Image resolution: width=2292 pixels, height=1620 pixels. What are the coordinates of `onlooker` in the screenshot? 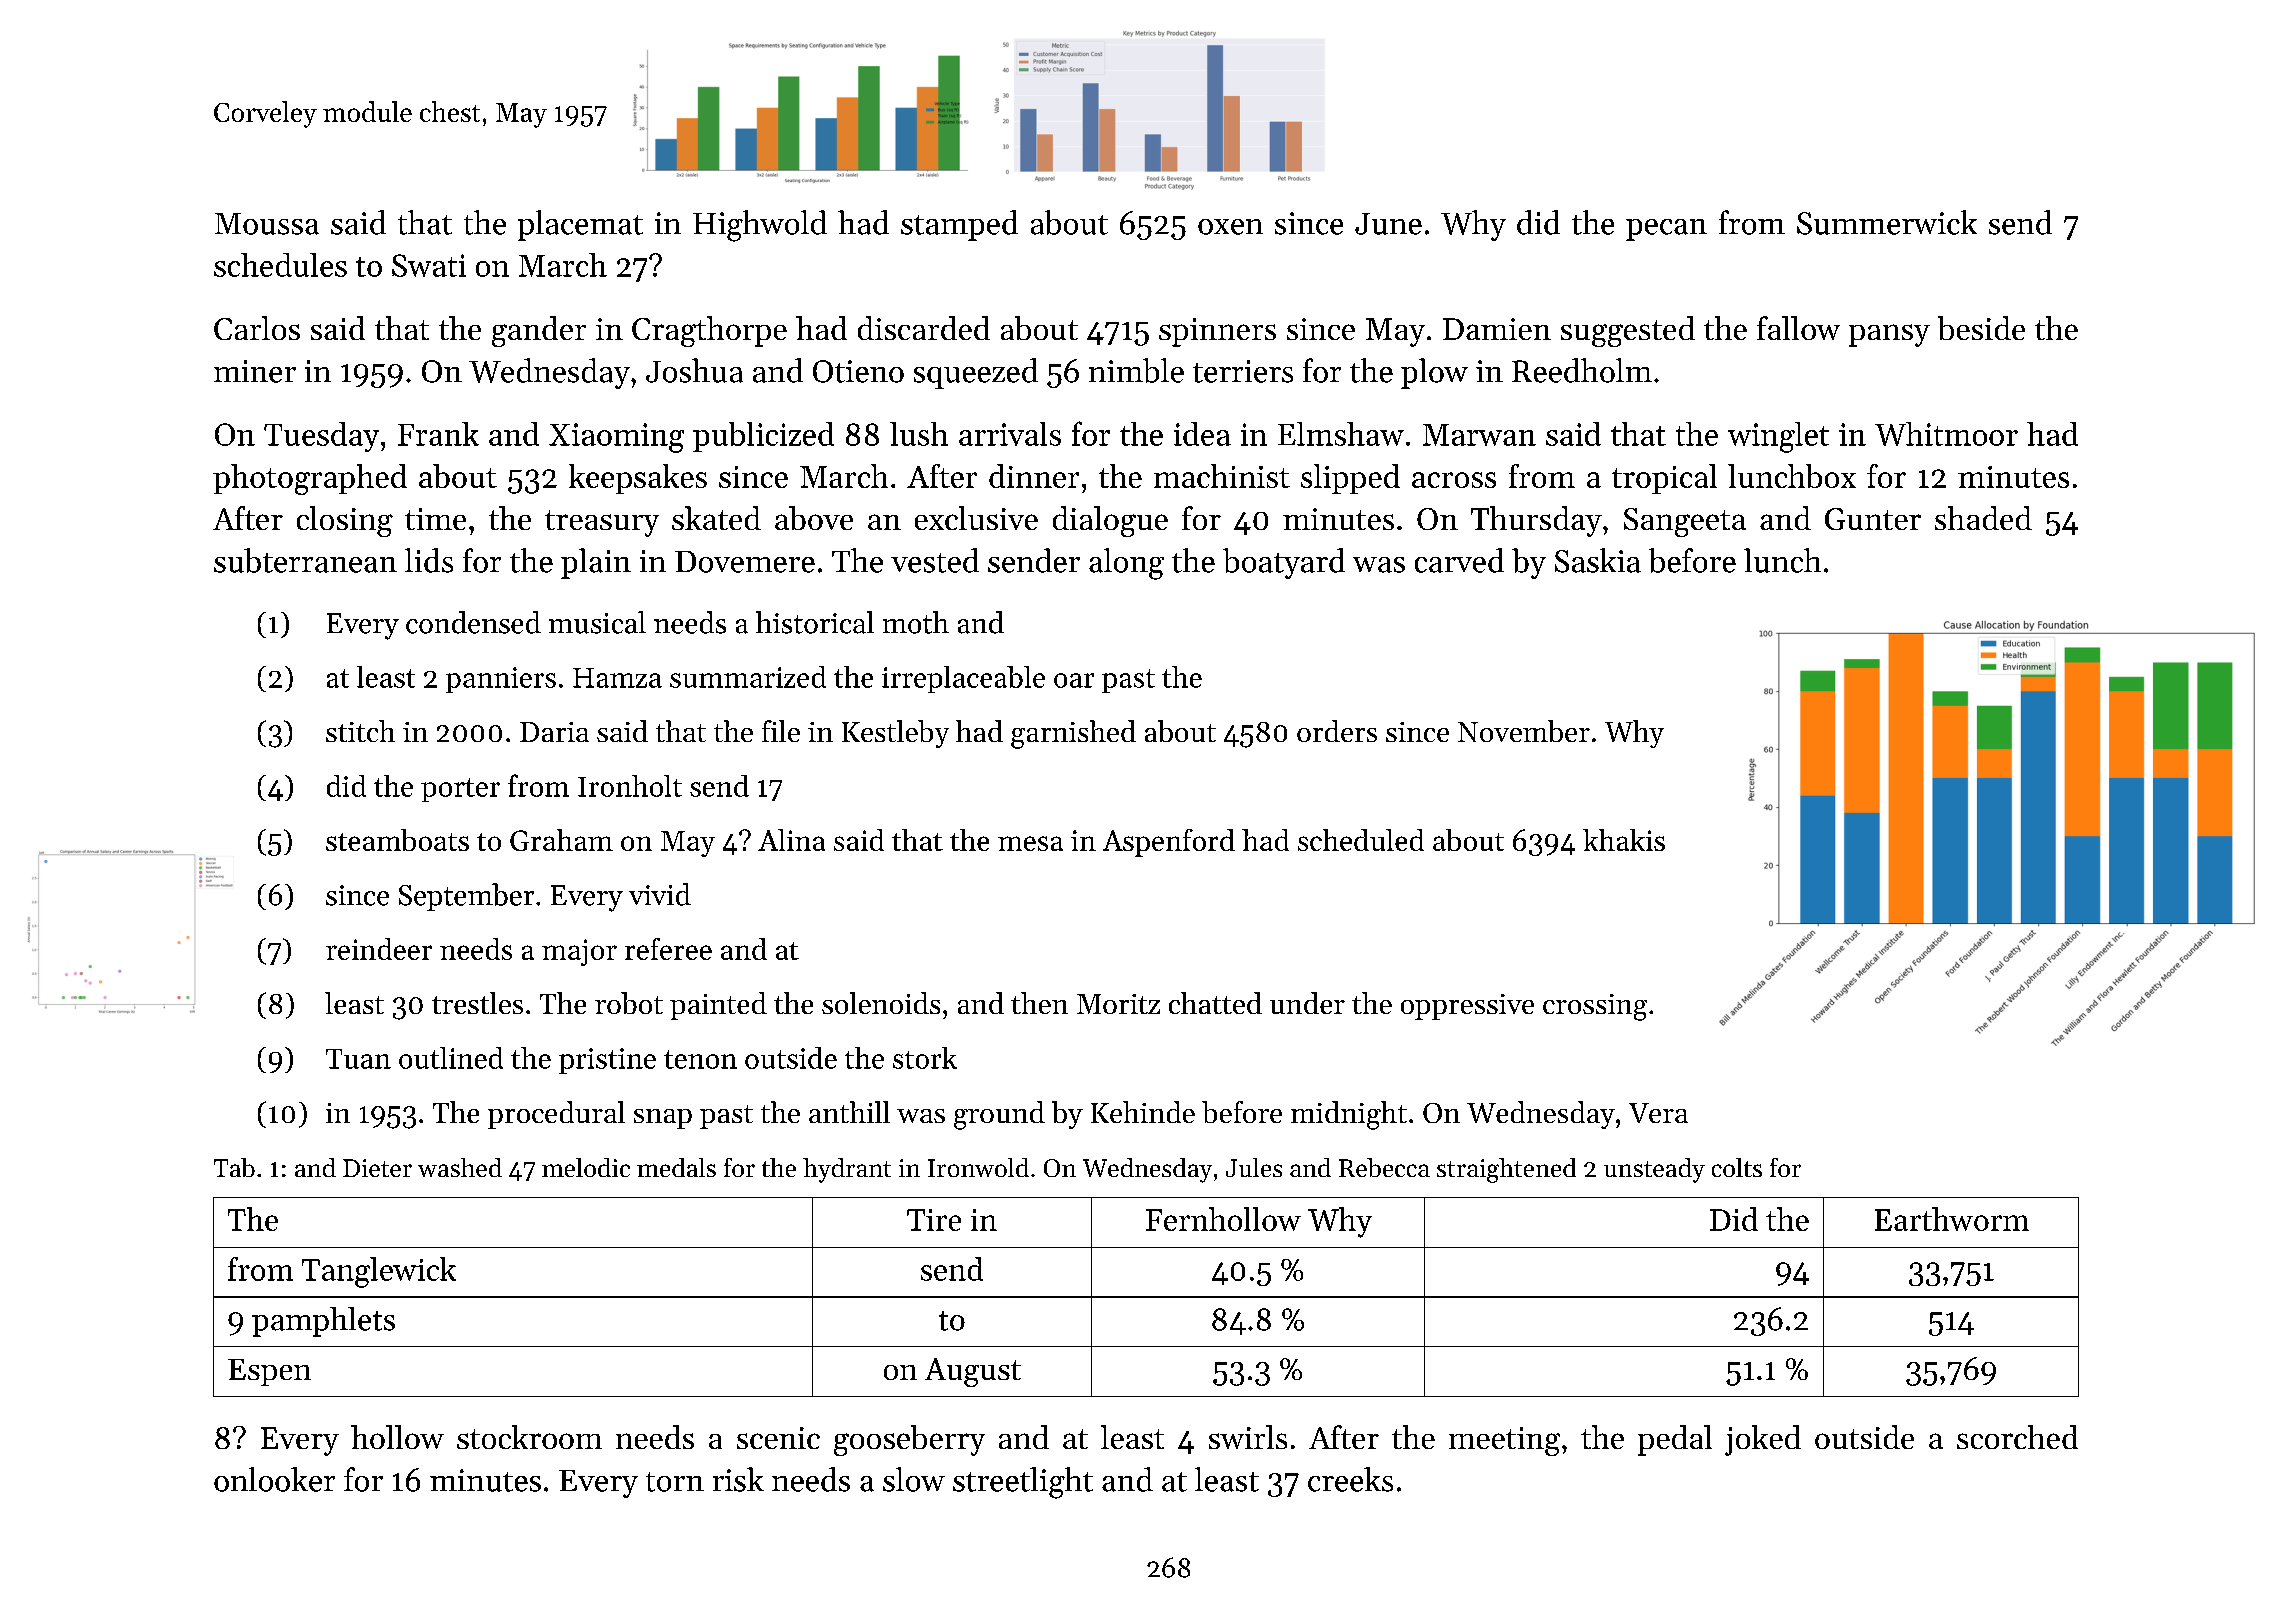 It's located at (274, 1479).
